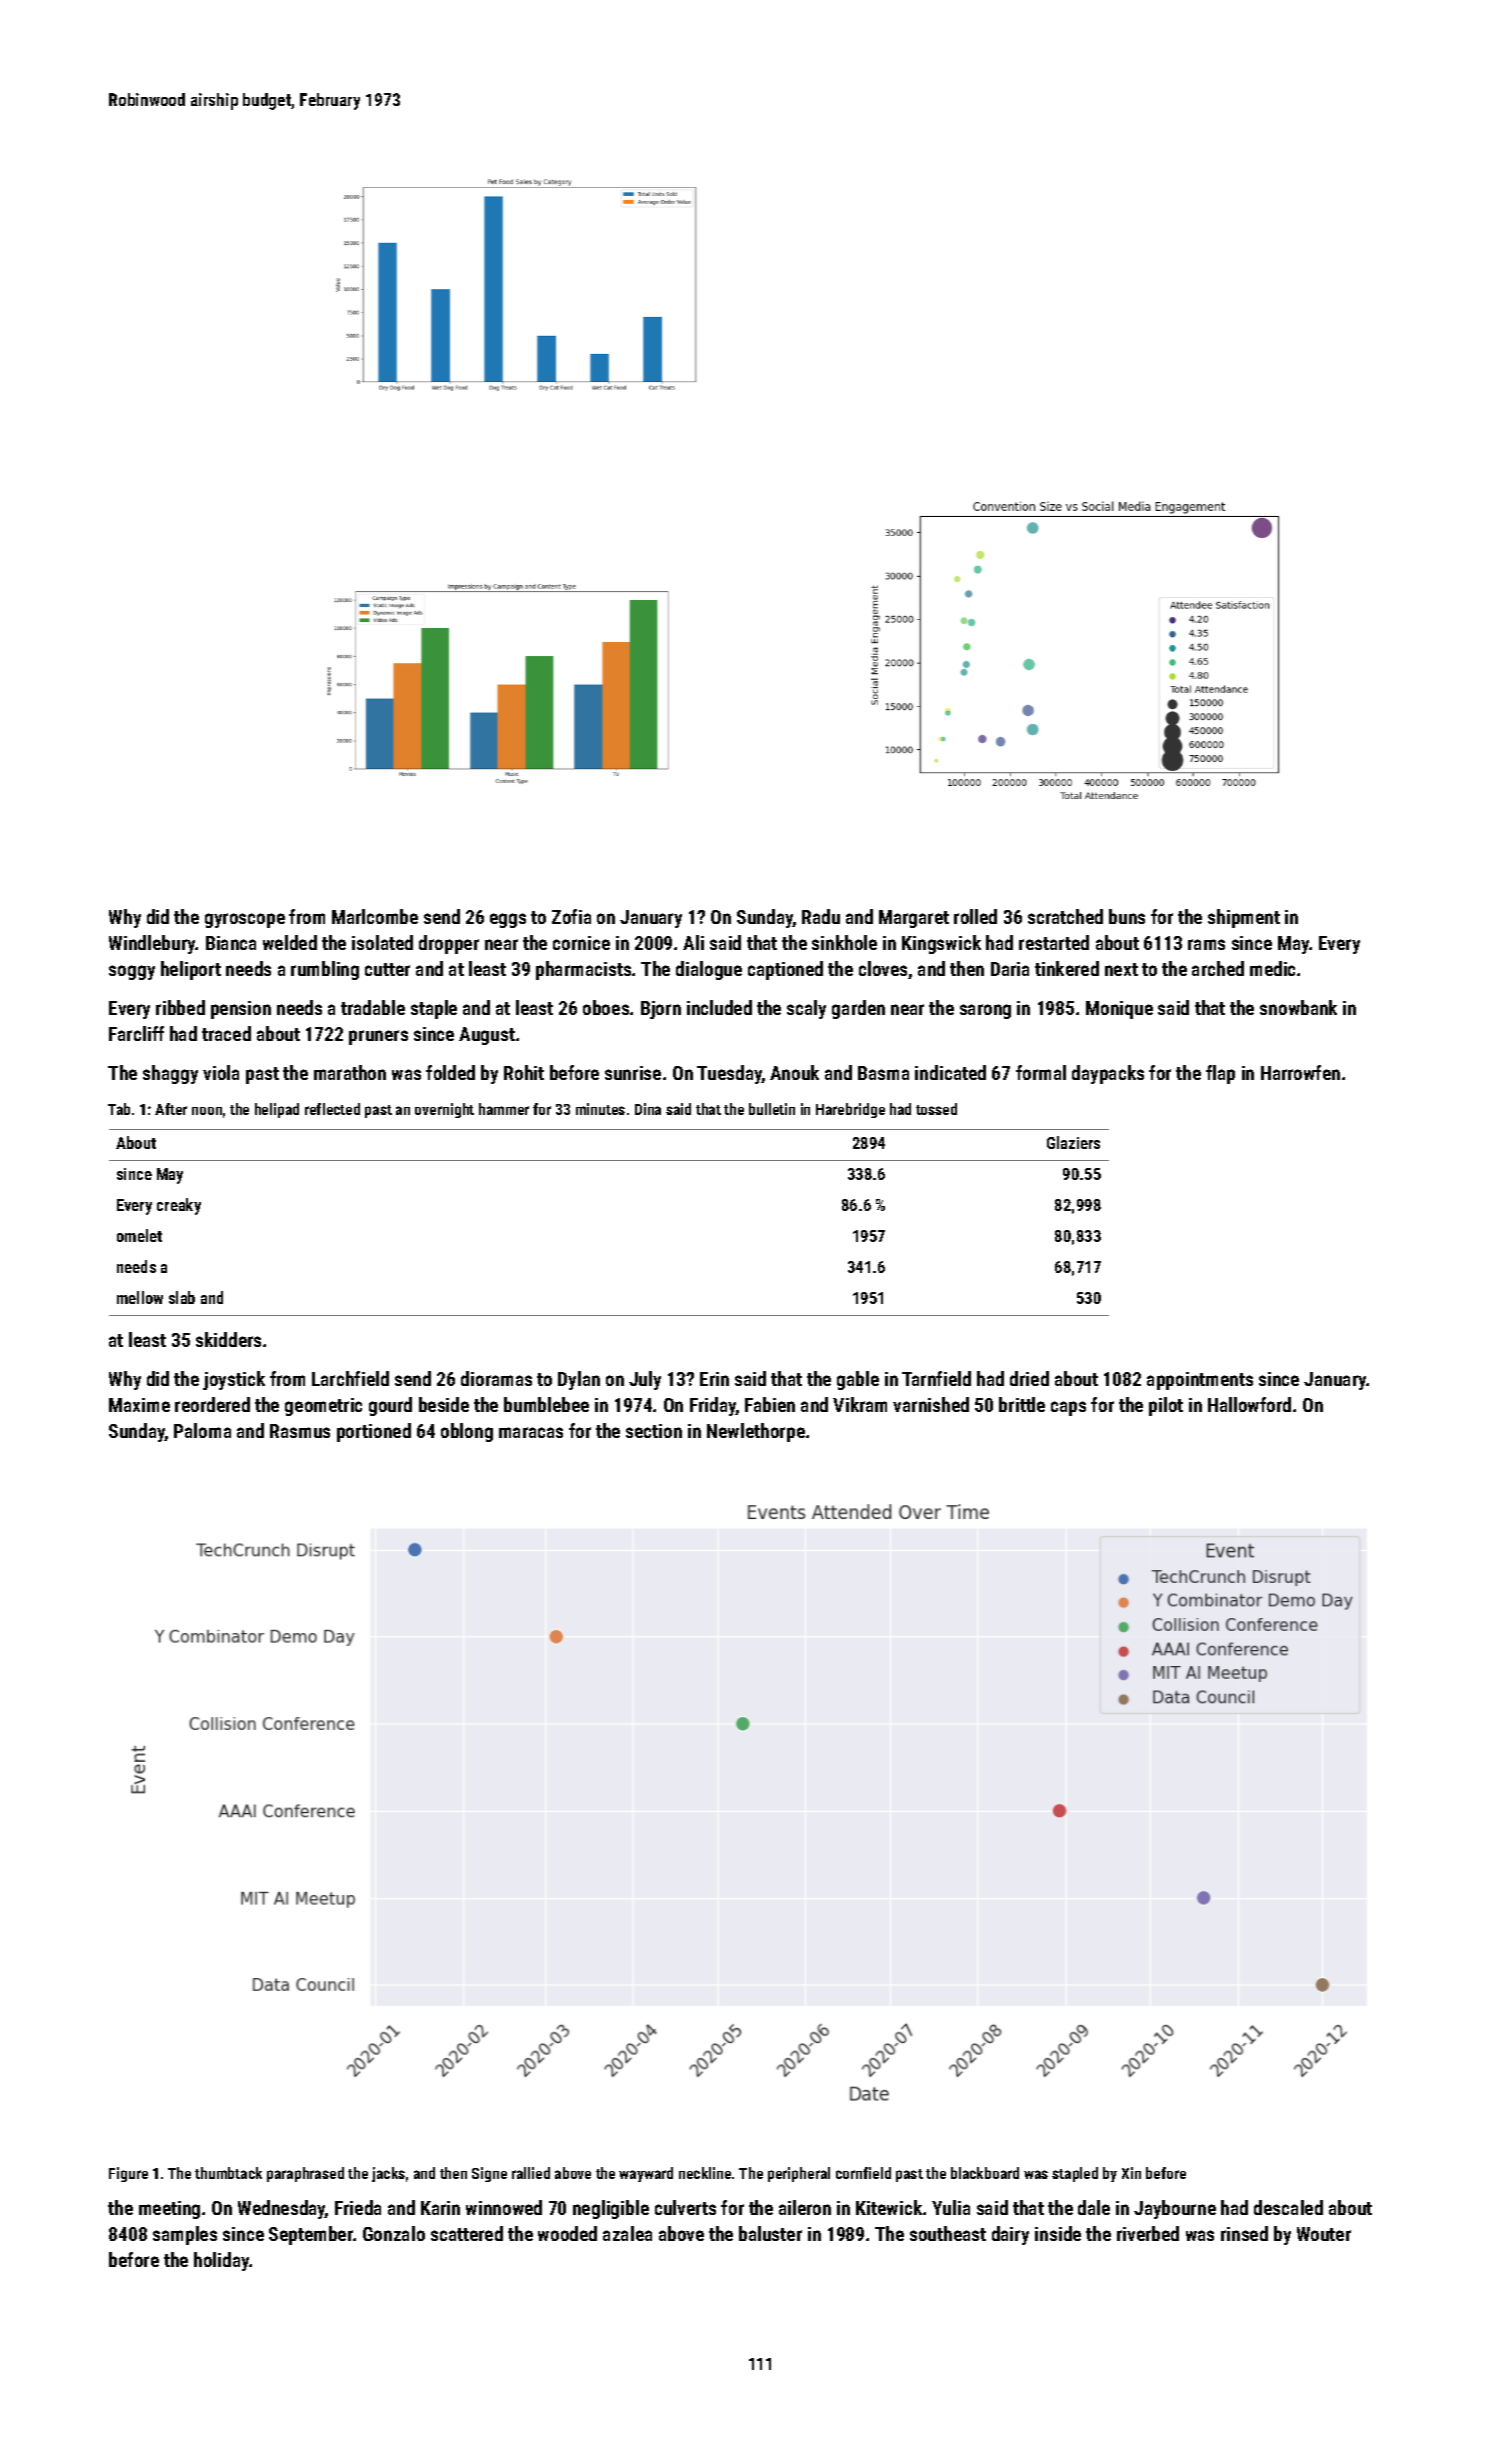 This screenshot has width=1496, height=2464. What do you see at coordinates (531, 2173) in the screenshot?
I see `rallied` at bounding box center [531, 2173].
